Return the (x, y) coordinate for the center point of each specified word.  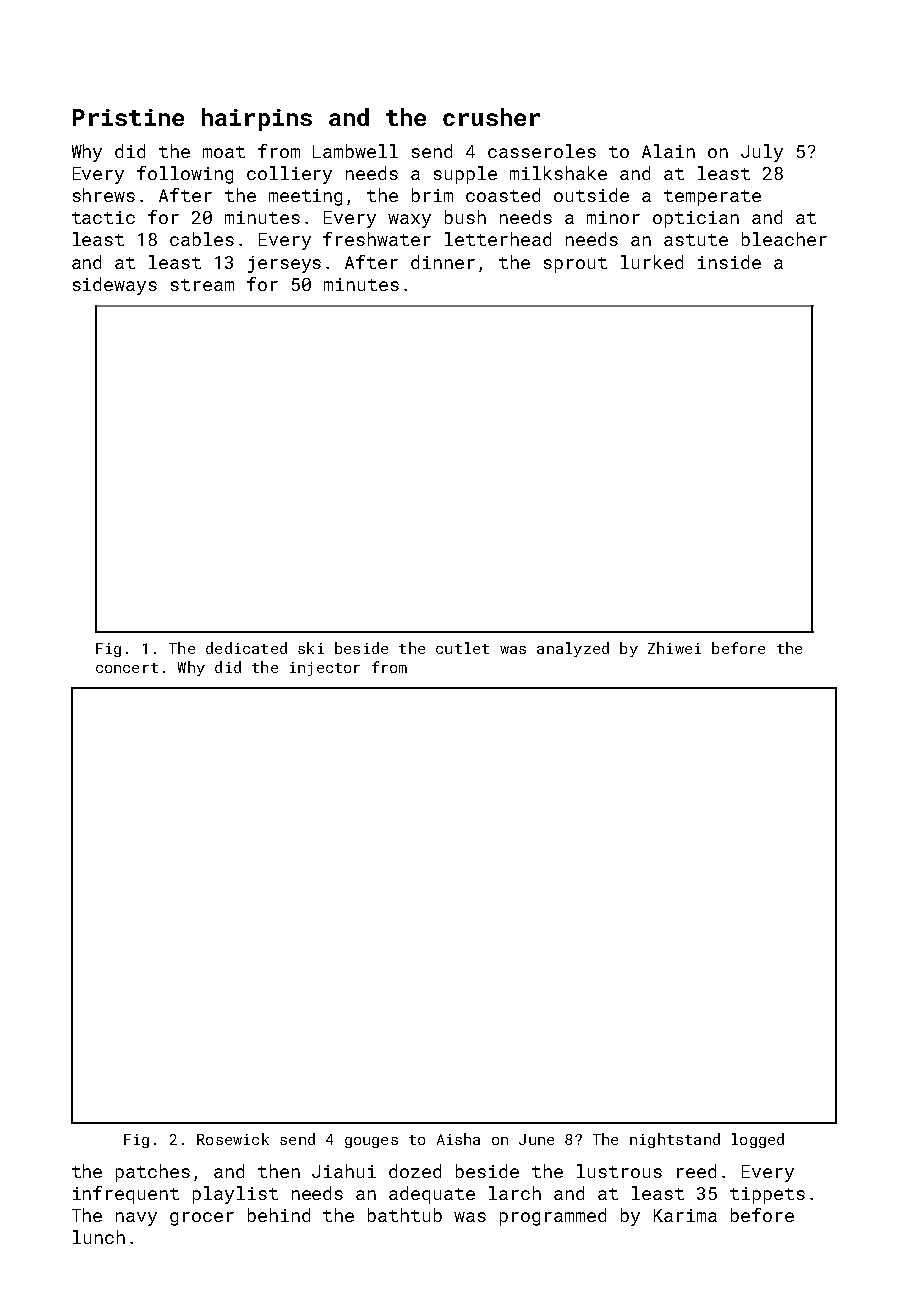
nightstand (675, 1140)
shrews (104, 195)
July (762, 153)
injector (325, 669)
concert (127, 668)
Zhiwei (674, 648)
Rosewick (233, 1139)
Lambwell (355, 151)
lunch (99, 1237)
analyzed (573, 649)
